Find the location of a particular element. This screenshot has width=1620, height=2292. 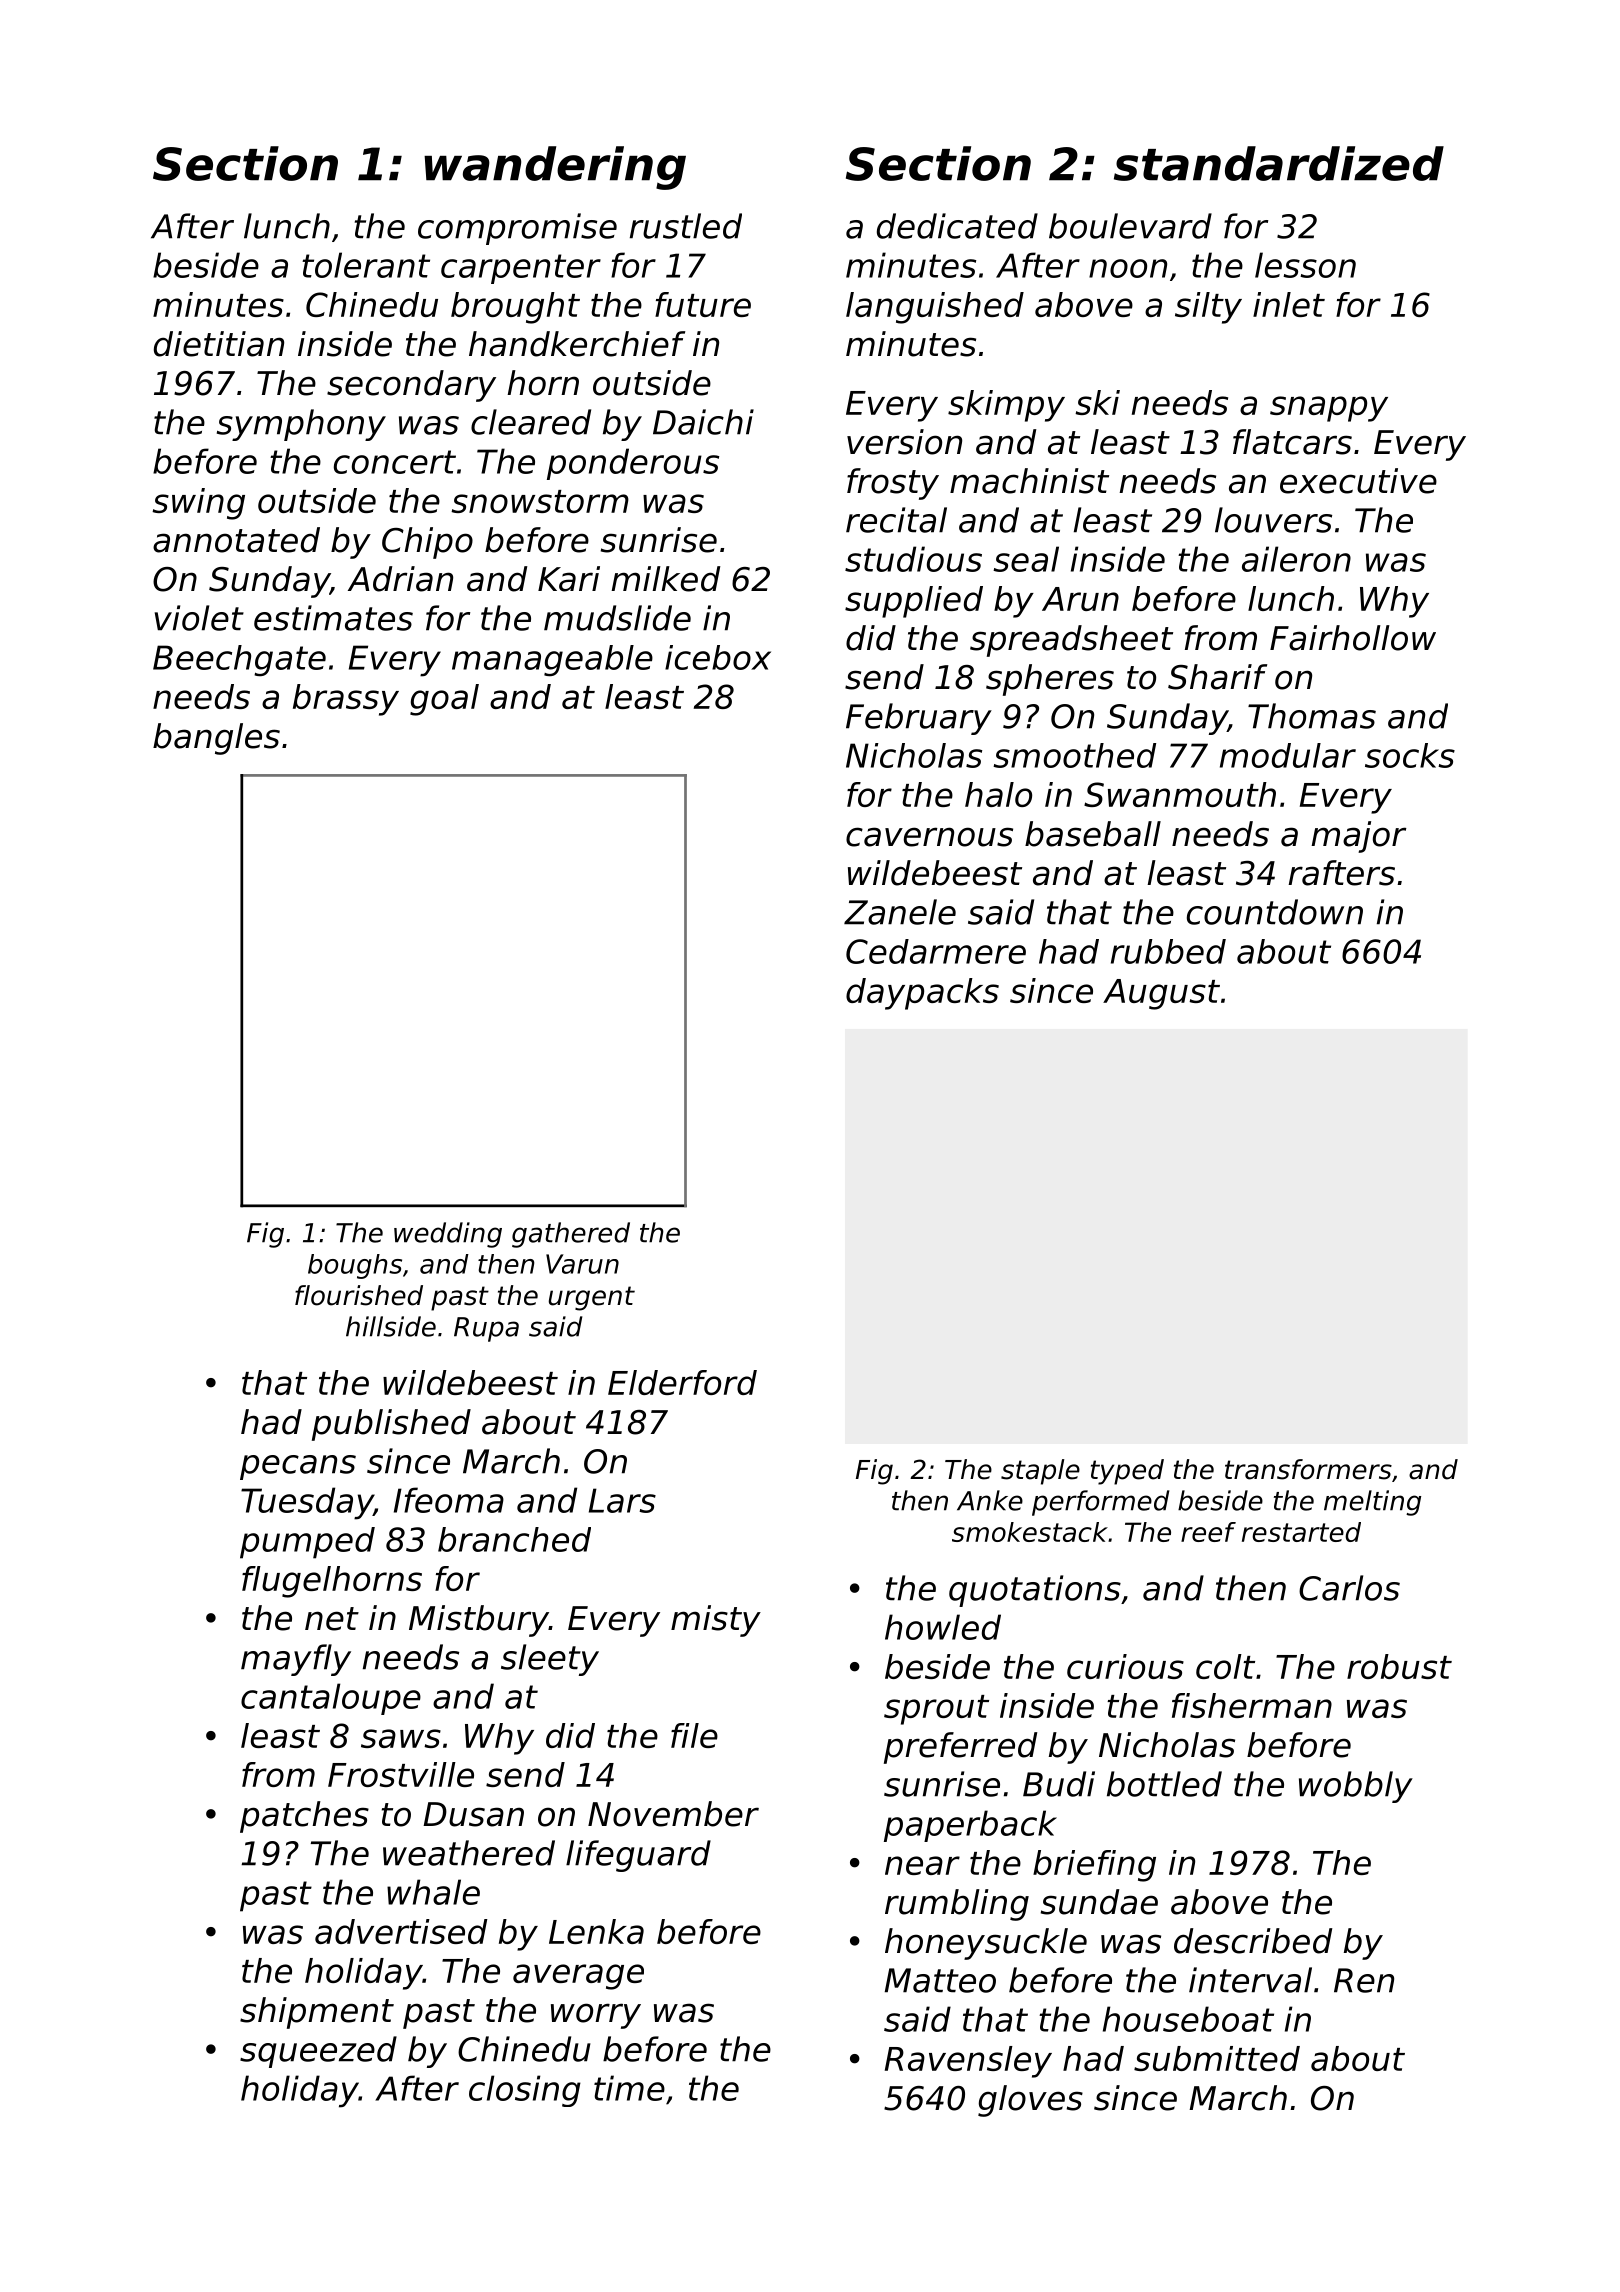

February is located at coordinates (919, 719).
